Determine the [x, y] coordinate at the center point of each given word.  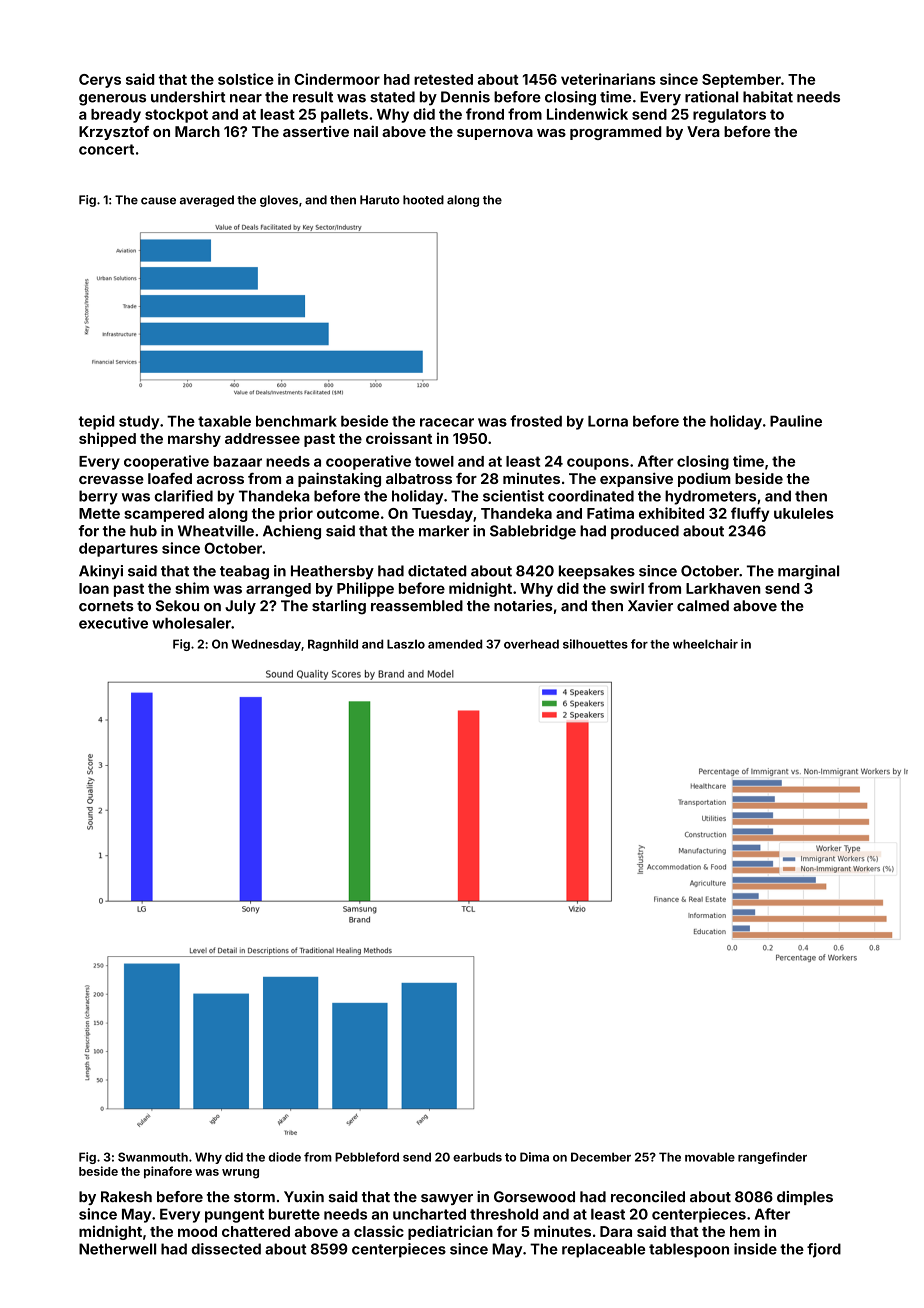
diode [284, 1157]
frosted [536, 421]
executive [113, 623]
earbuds [477, 1157]
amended [455, 644]
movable [710, 1157]
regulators [729, 116]
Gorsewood [534, 1197]
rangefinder [772, 1158]
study [139, 423]
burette [294, 1214]
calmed [703, 606]
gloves [279, 201]
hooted [423, 200]
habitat [768, 97]
